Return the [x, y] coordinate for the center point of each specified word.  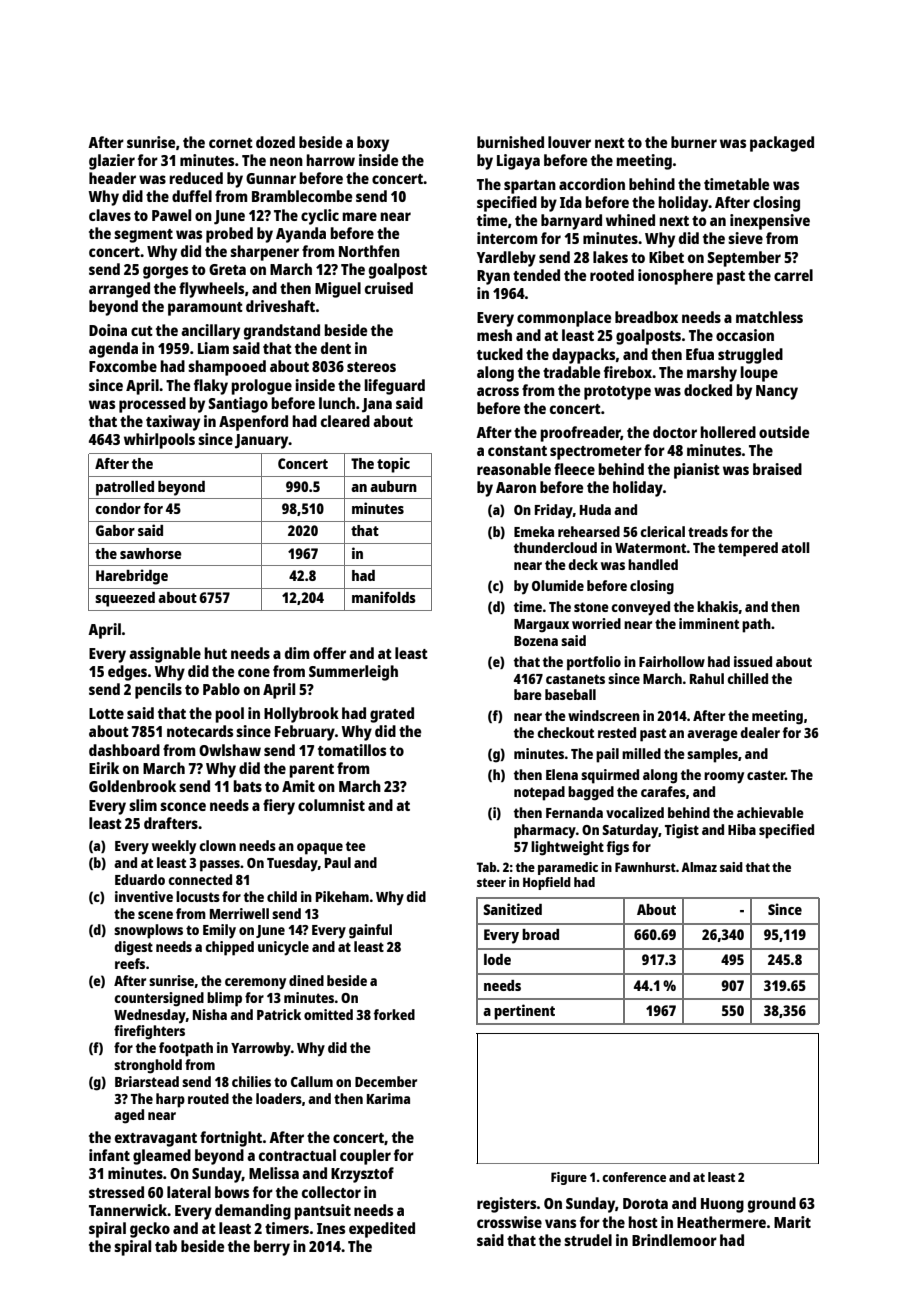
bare [528, 694]
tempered [748, 549]
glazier [112, 162]
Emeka [534, 531]
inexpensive [770, 222]
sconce [183, 806]
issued [753, 661]
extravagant [156, 1140]
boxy [373, 144]
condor [118, 508]
